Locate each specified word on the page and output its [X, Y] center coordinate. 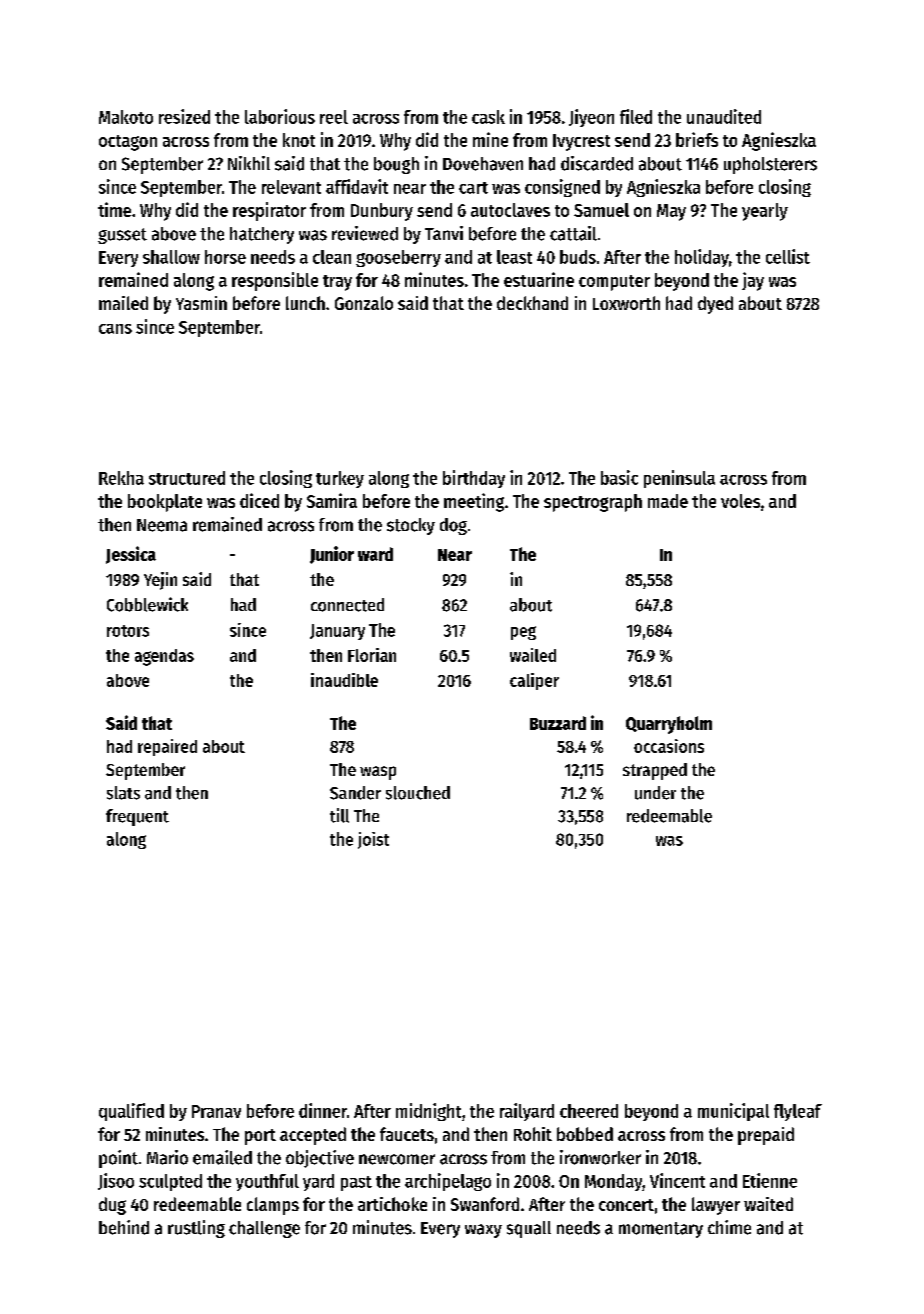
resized [184, 116]
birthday [474, 479]
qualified [131, 1112]
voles [740, 501]
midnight [428, 1112]
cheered [589, 1111]
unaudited [724, 116]
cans [115, 329]
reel [334, 117]
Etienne [770, 1180]
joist [373, 840]
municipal [733, 1112]
